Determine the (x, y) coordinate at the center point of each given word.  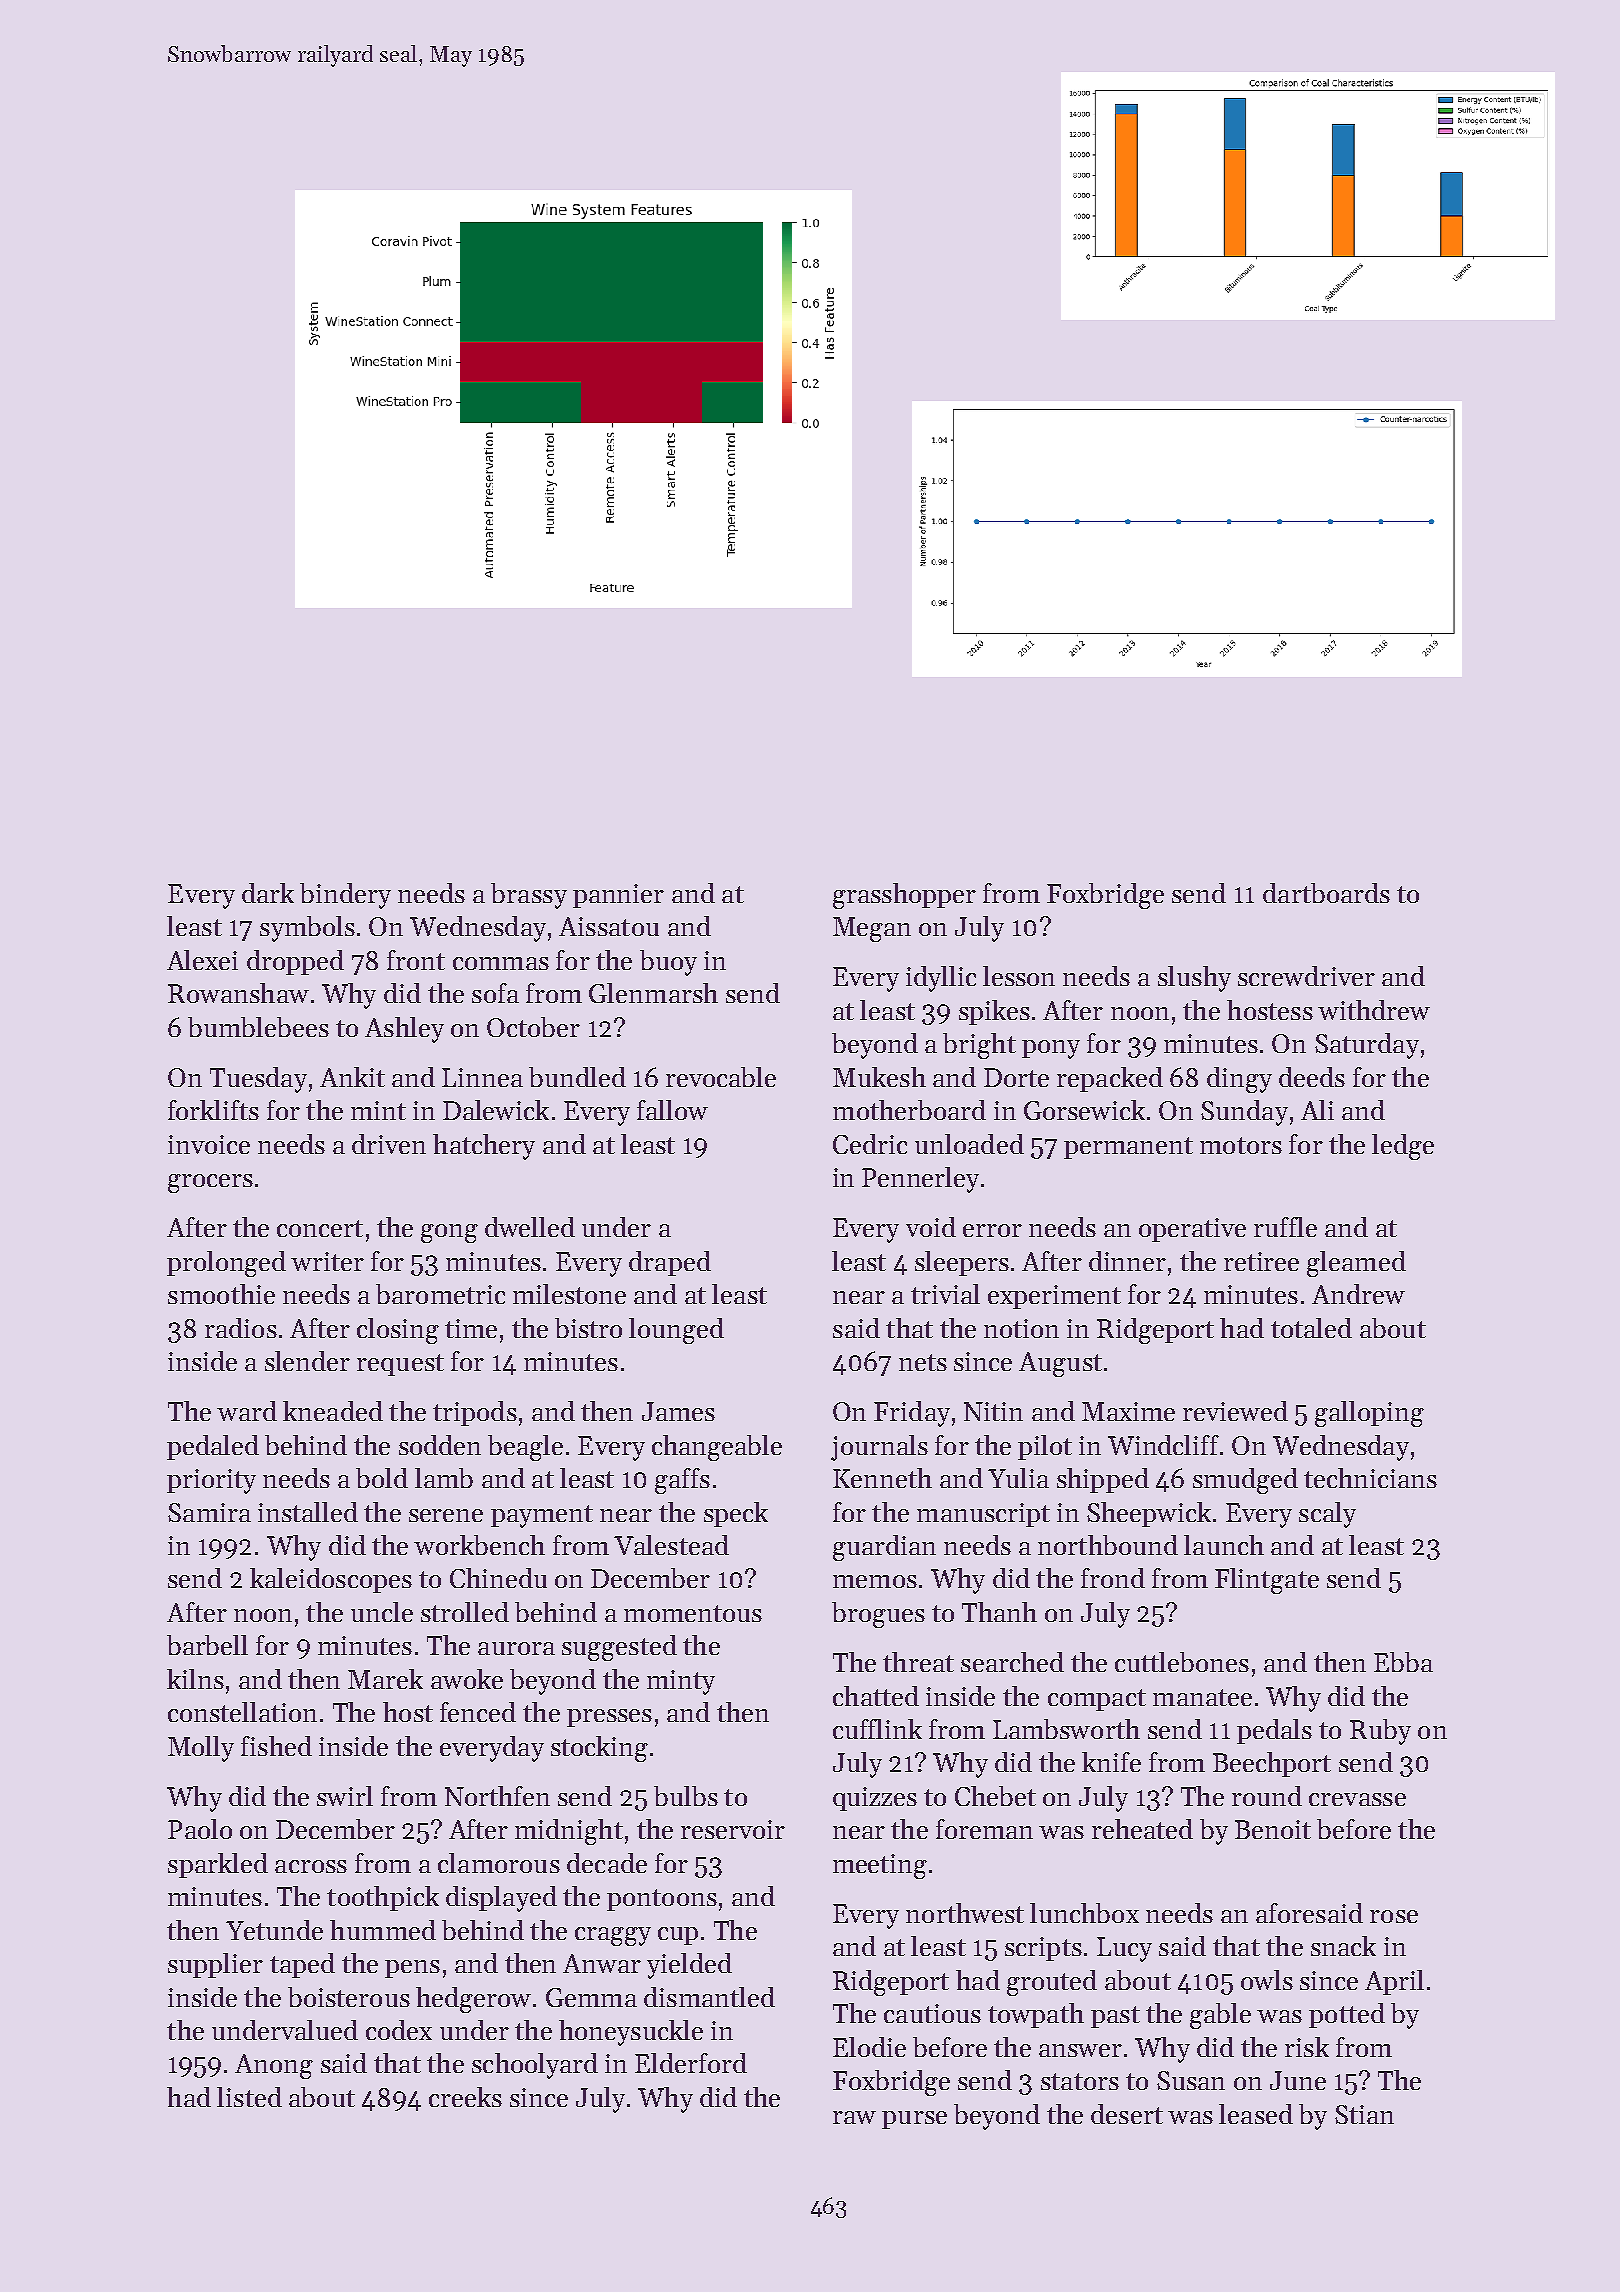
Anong (274, 2066)
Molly (201, 1749)
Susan (1191, 2080)
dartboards (1326, 893)
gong (449, 1233)
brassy (529, 896)
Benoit (1273, 1829)
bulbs (686, 1796)
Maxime (1128, 1411)
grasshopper (904, 896)
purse (914, 2120)
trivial (945, 1294)
